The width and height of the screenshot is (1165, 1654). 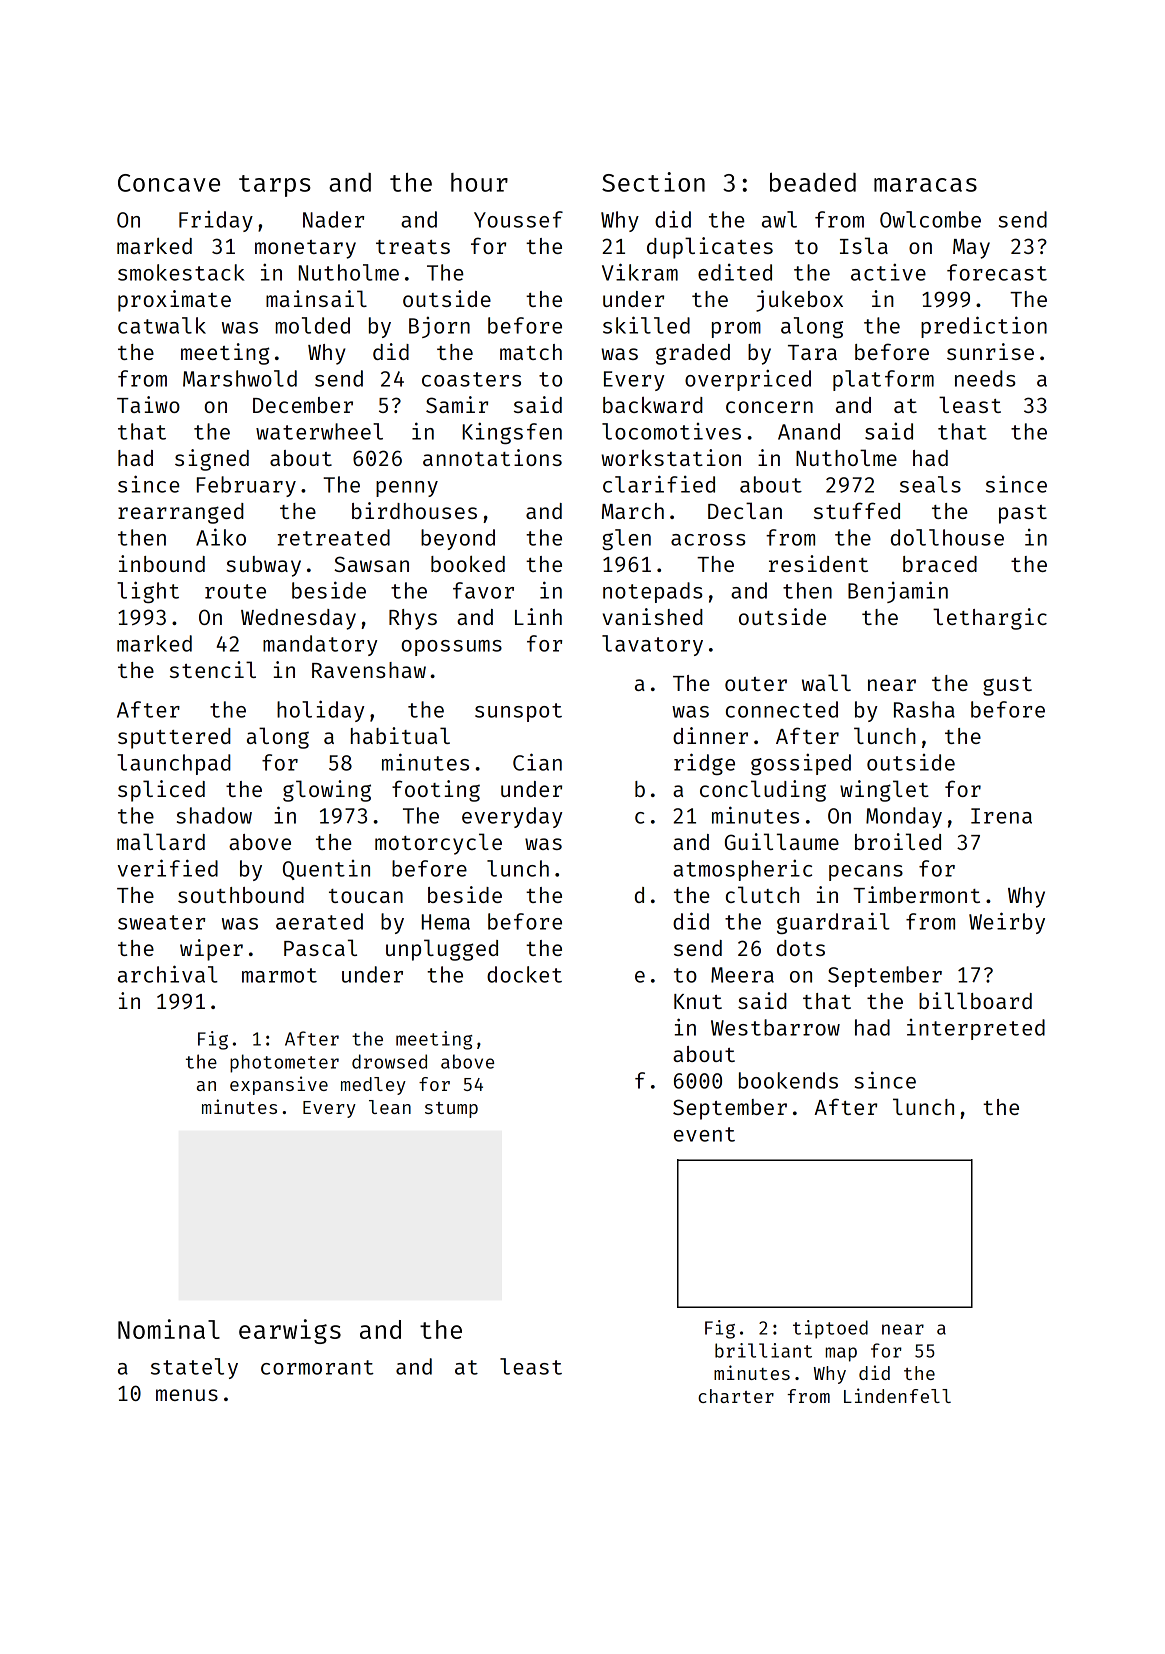 I want to click on billboard, so click(x=975, y=1000).
